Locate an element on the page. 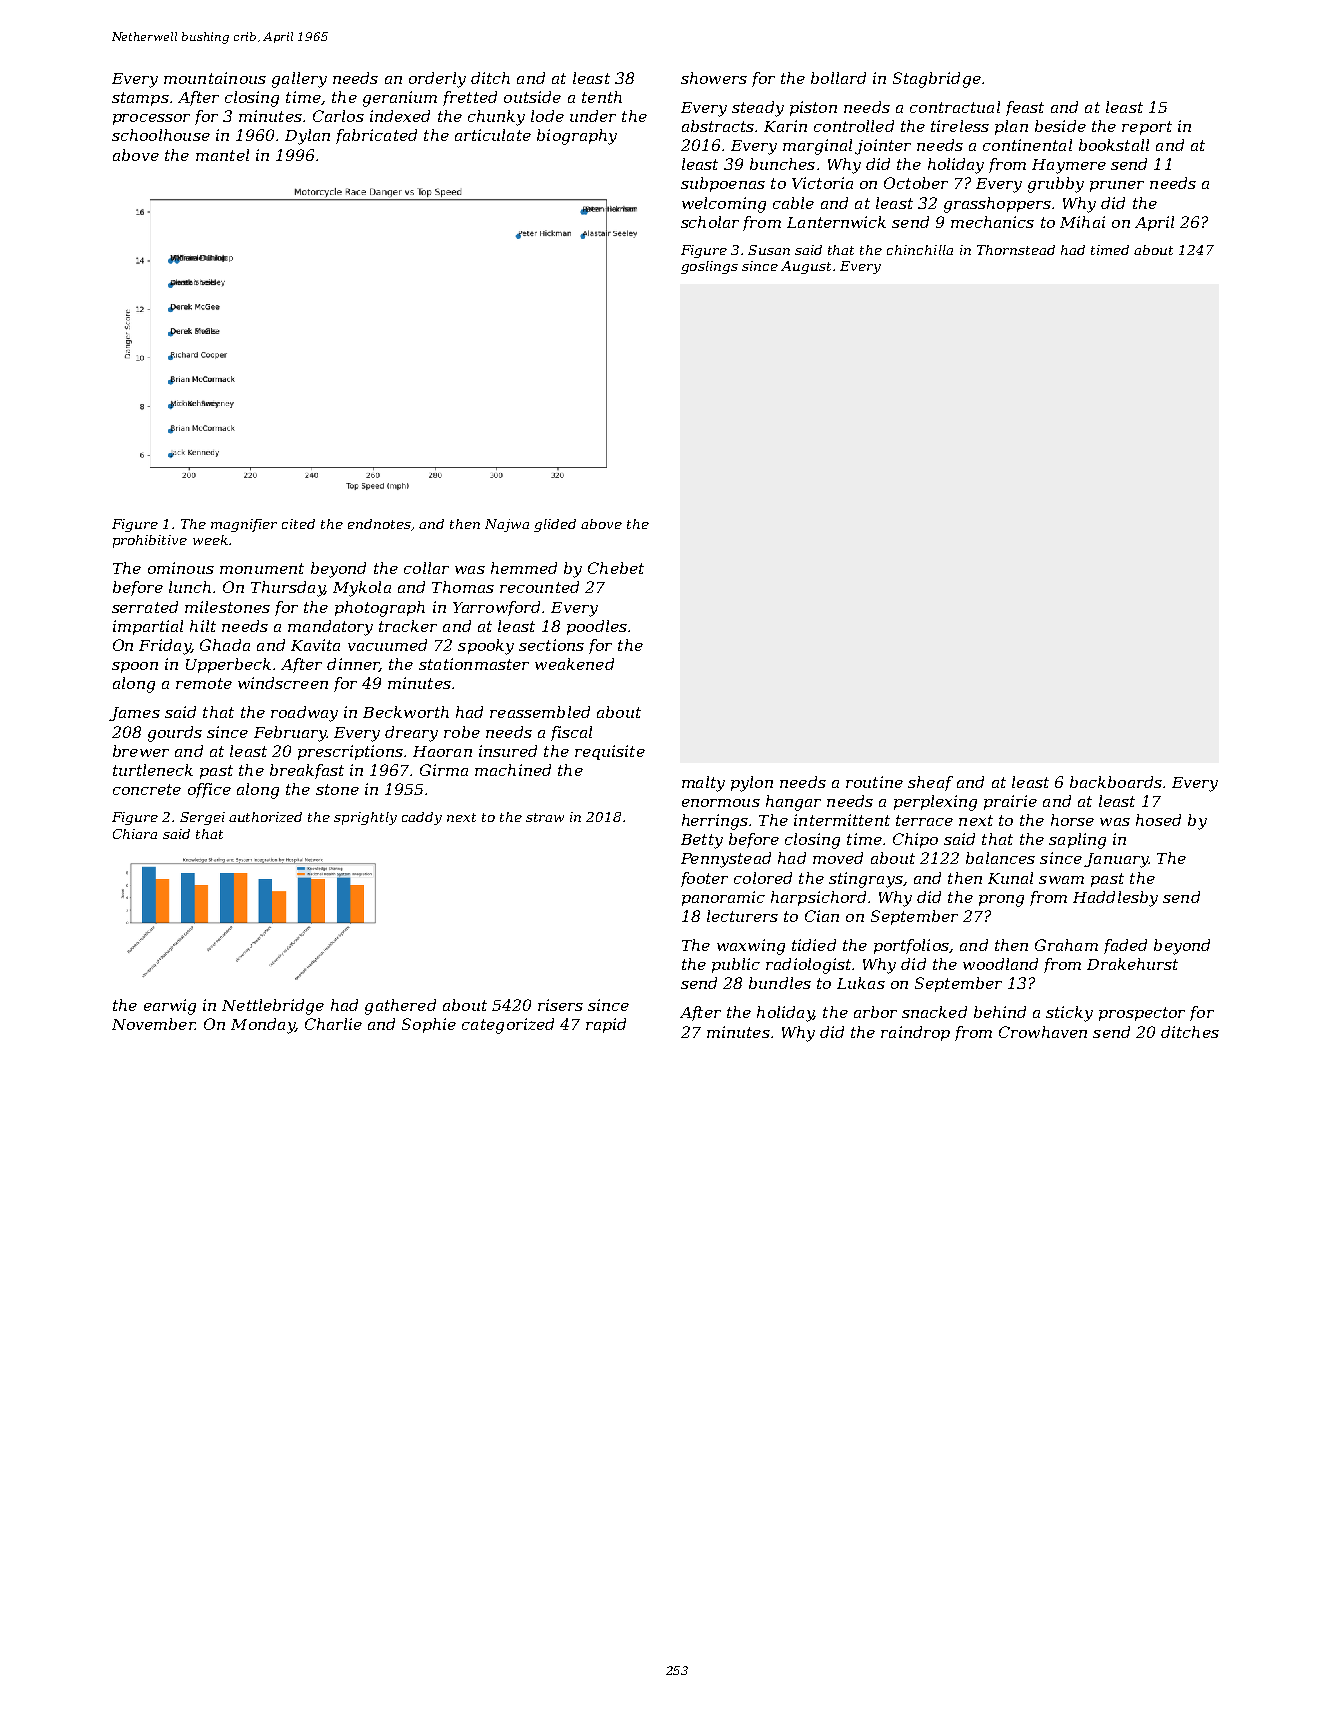 This document has height=1722, width=1331. footer is located at coordinates (704, 879).
